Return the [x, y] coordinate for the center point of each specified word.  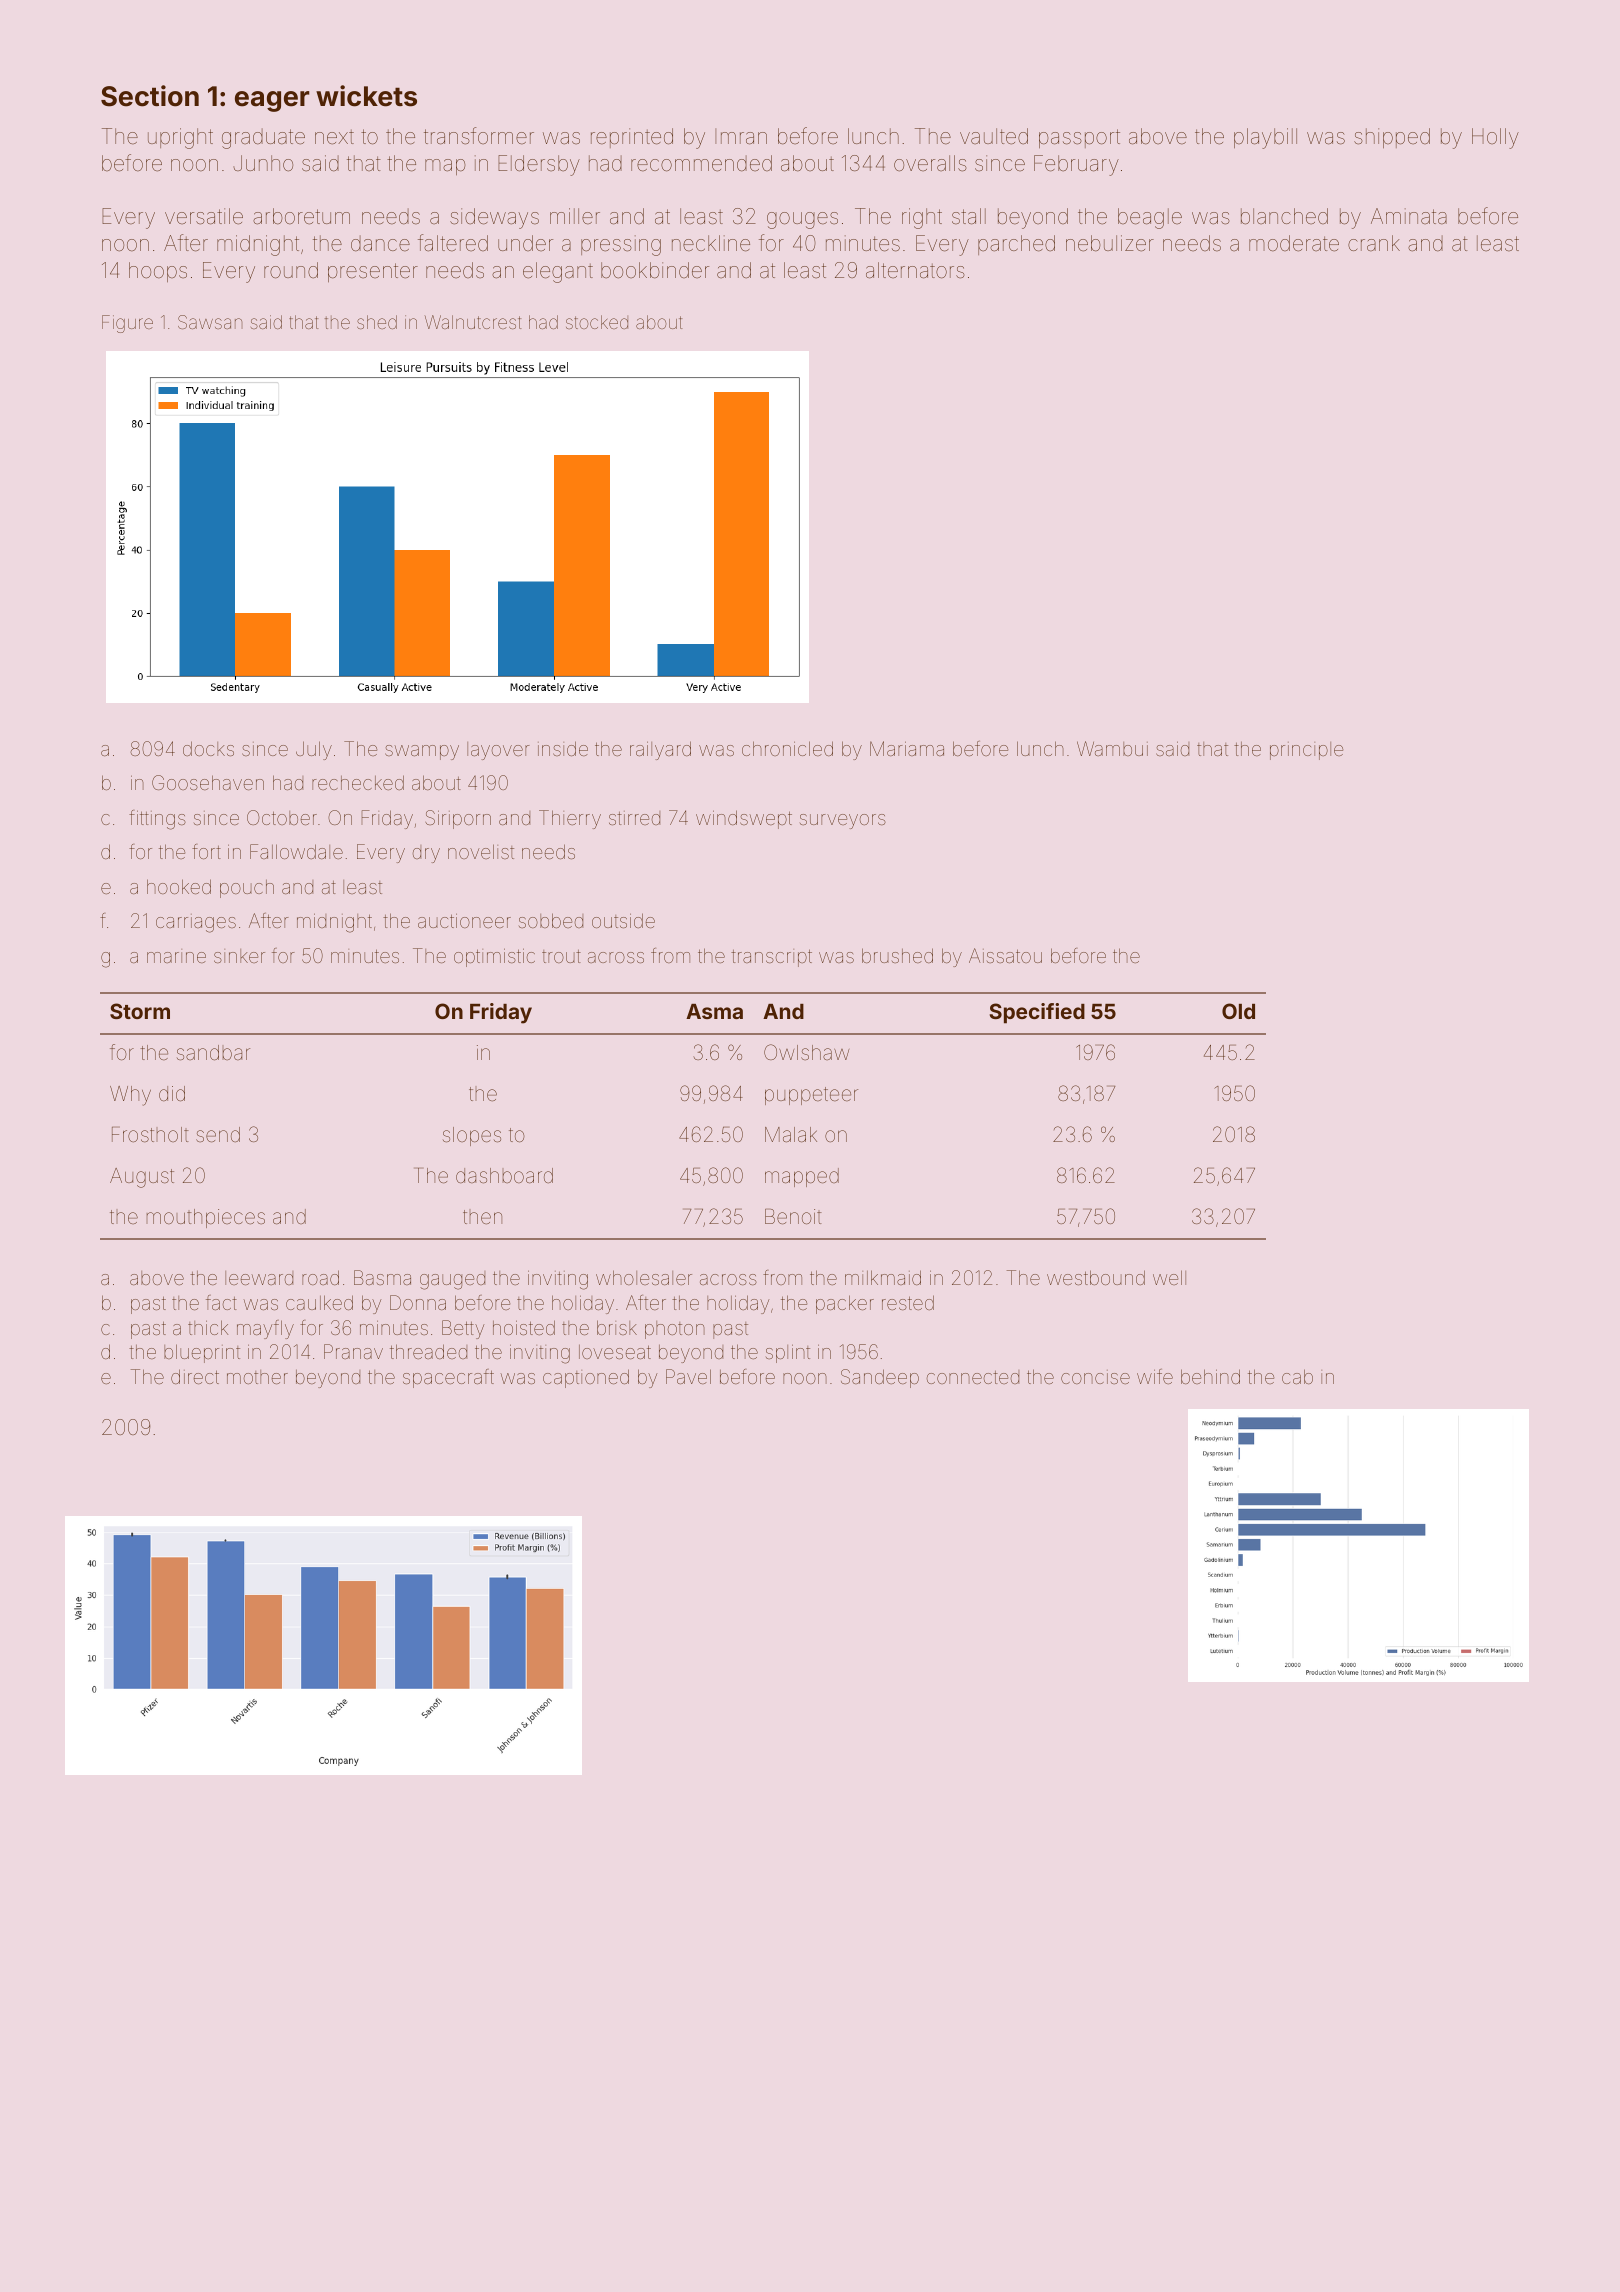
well [1169, 1277]
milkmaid [883, 1277]
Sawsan [210, 322]
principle [1306, 751]
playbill [1265, 138]
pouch [247, 889]
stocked [597, 322]
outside [623, 920]
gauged [452, 1280]
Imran [741, 137]
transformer [479, 136]
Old [1238, 1011]
